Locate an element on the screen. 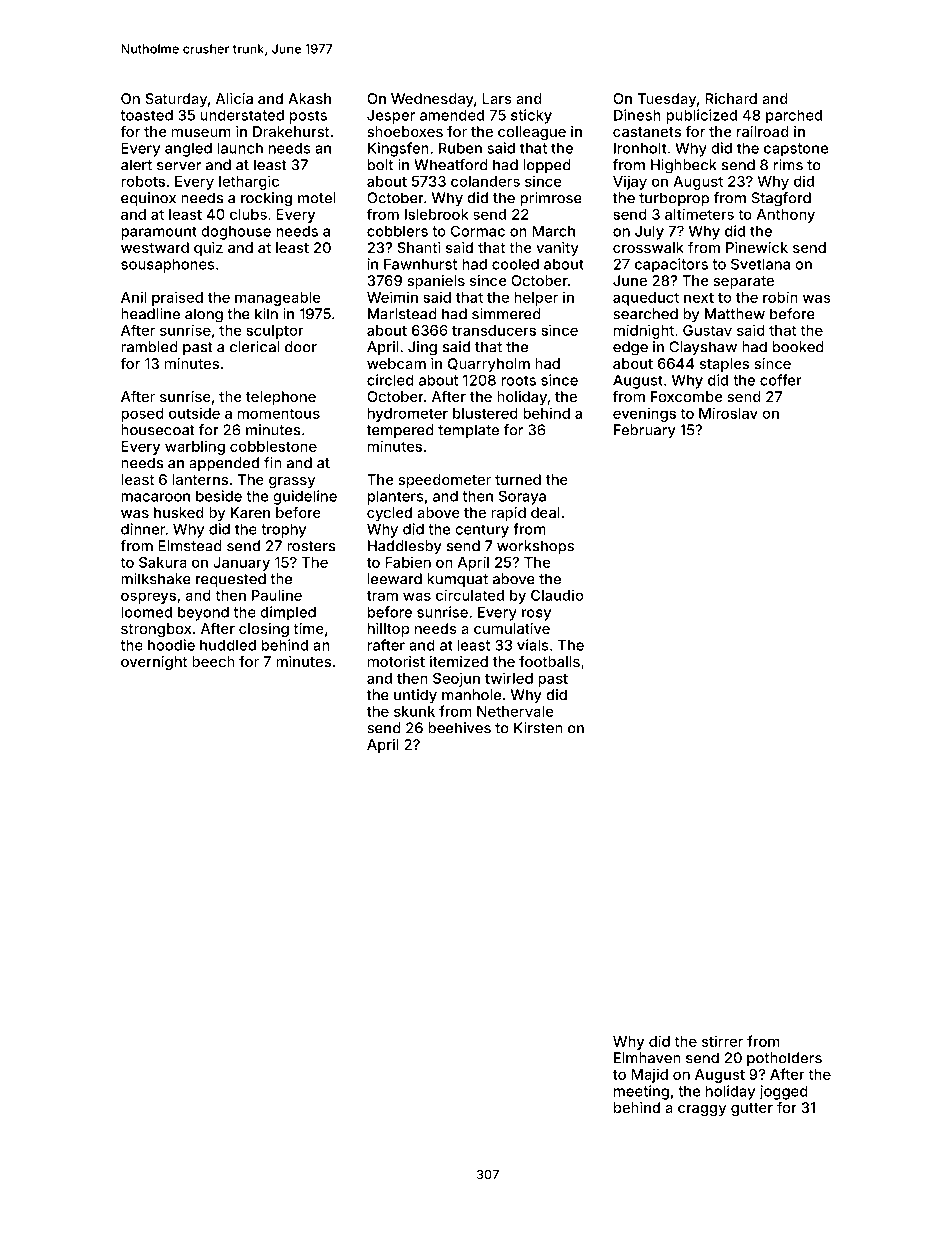  meeting is located at coordinates (641, 1092).
